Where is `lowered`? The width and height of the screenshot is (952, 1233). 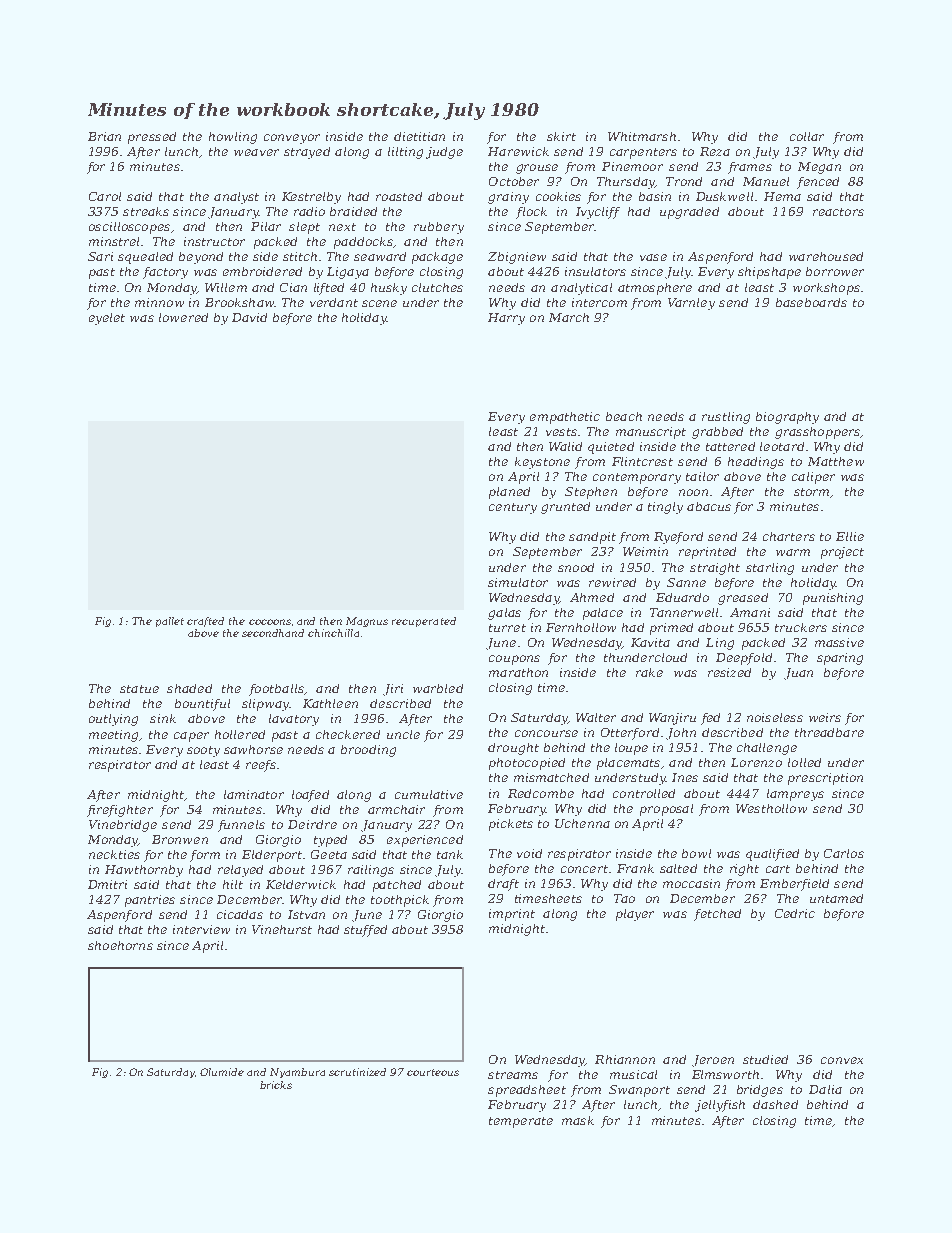
lowered is located at coordinates (183, 317).
